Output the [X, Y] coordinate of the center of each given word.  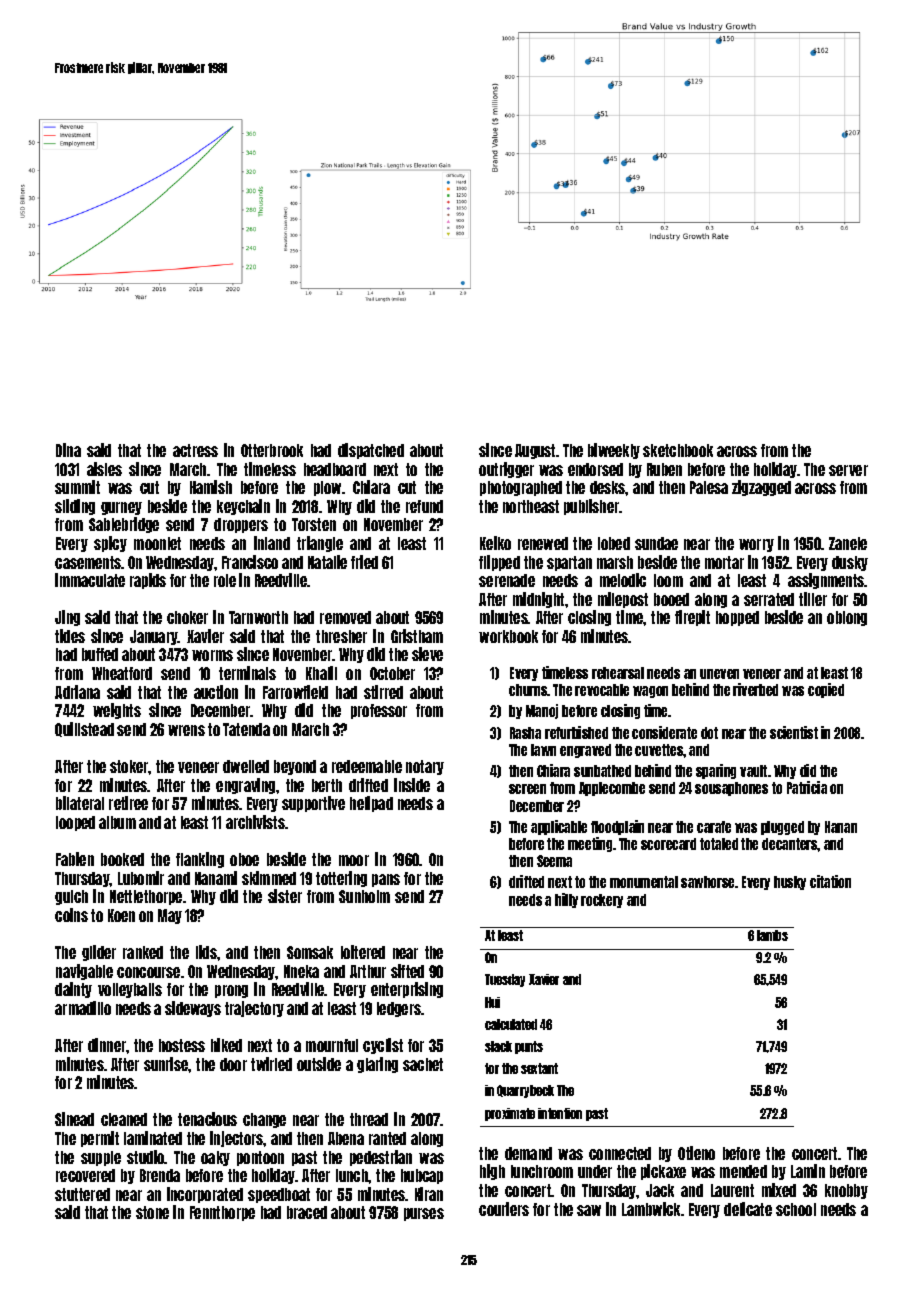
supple [101, 1158]
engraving [245, 786]
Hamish [211, 487]
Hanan [841, 827]
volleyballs [130, 990]
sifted [407, 971]
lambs [772, 935]
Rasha [525, 733]
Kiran [429, 1194]
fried [364, 562]
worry [756, 545]
